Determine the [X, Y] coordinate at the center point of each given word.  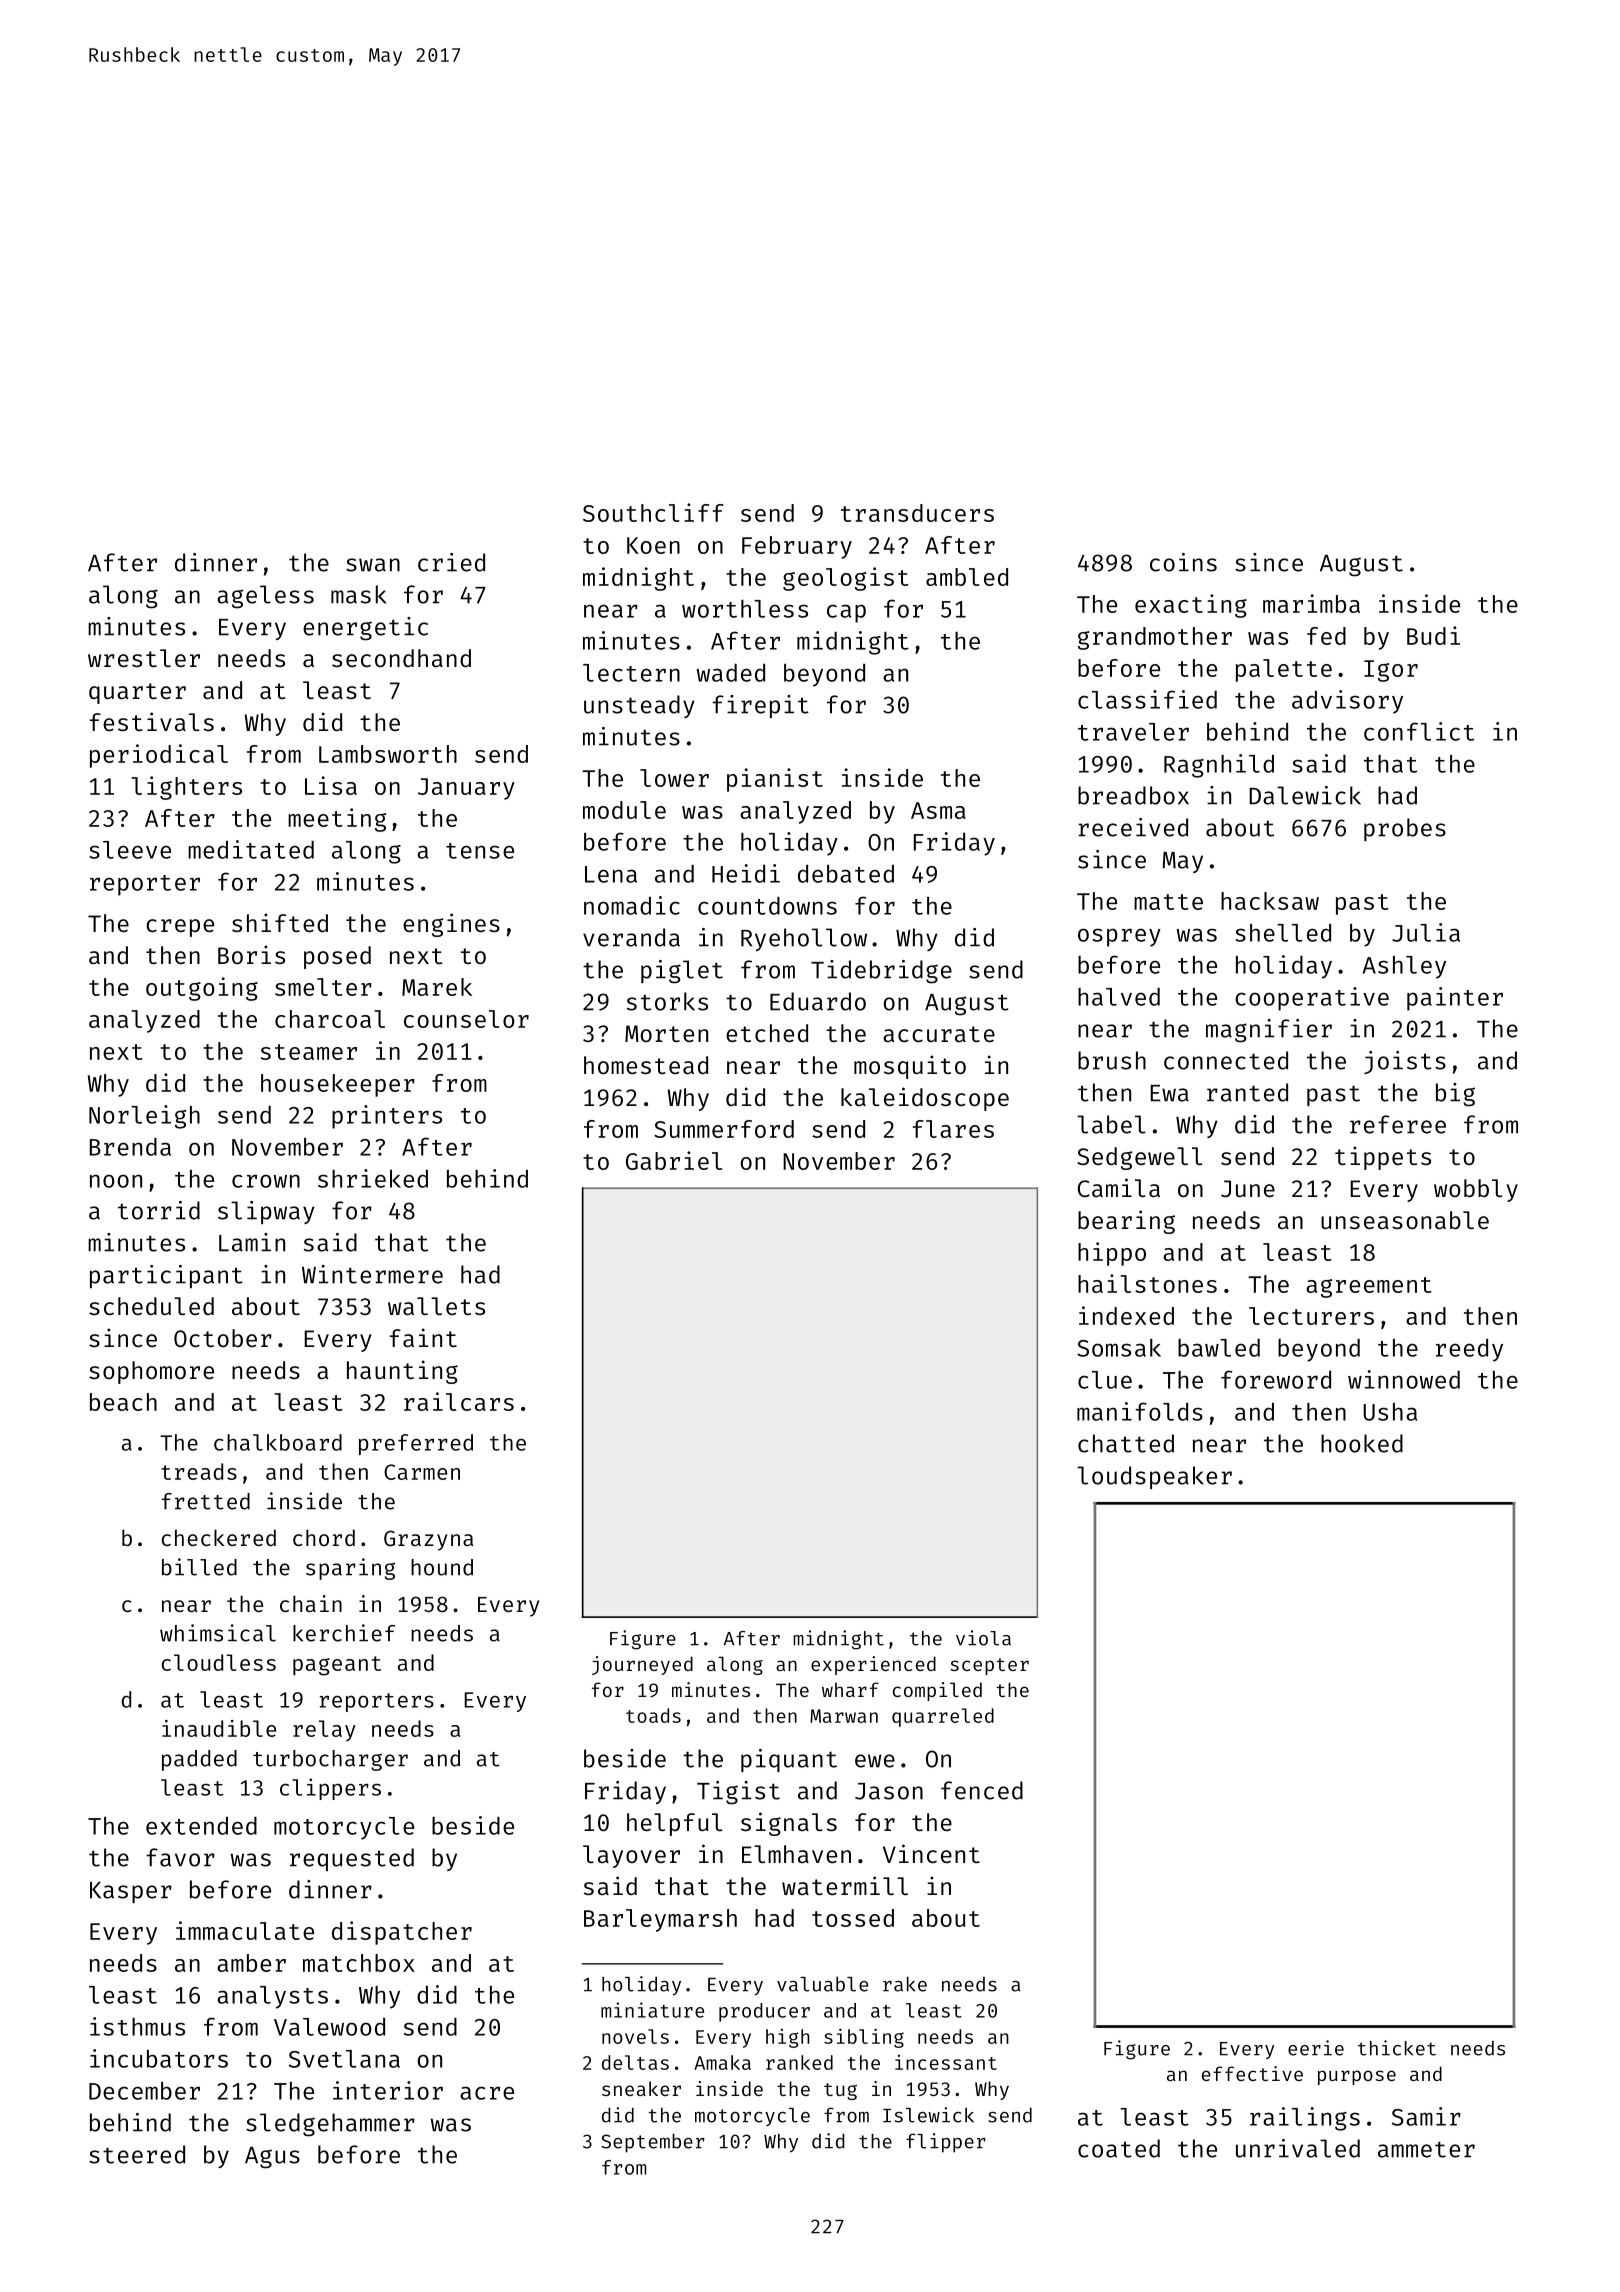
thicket [1397, 2048]
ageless [265, 597]
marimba [1311, 603]
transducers [917, 513]
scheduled [151, 1306]
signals [789, 1824]
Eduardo [818, 1001]
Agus [272, 2158]
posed [337, 957]
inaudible [219, 1728]
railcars [459, 1401]
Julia [1426, 932]
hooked [1362, 1443]
